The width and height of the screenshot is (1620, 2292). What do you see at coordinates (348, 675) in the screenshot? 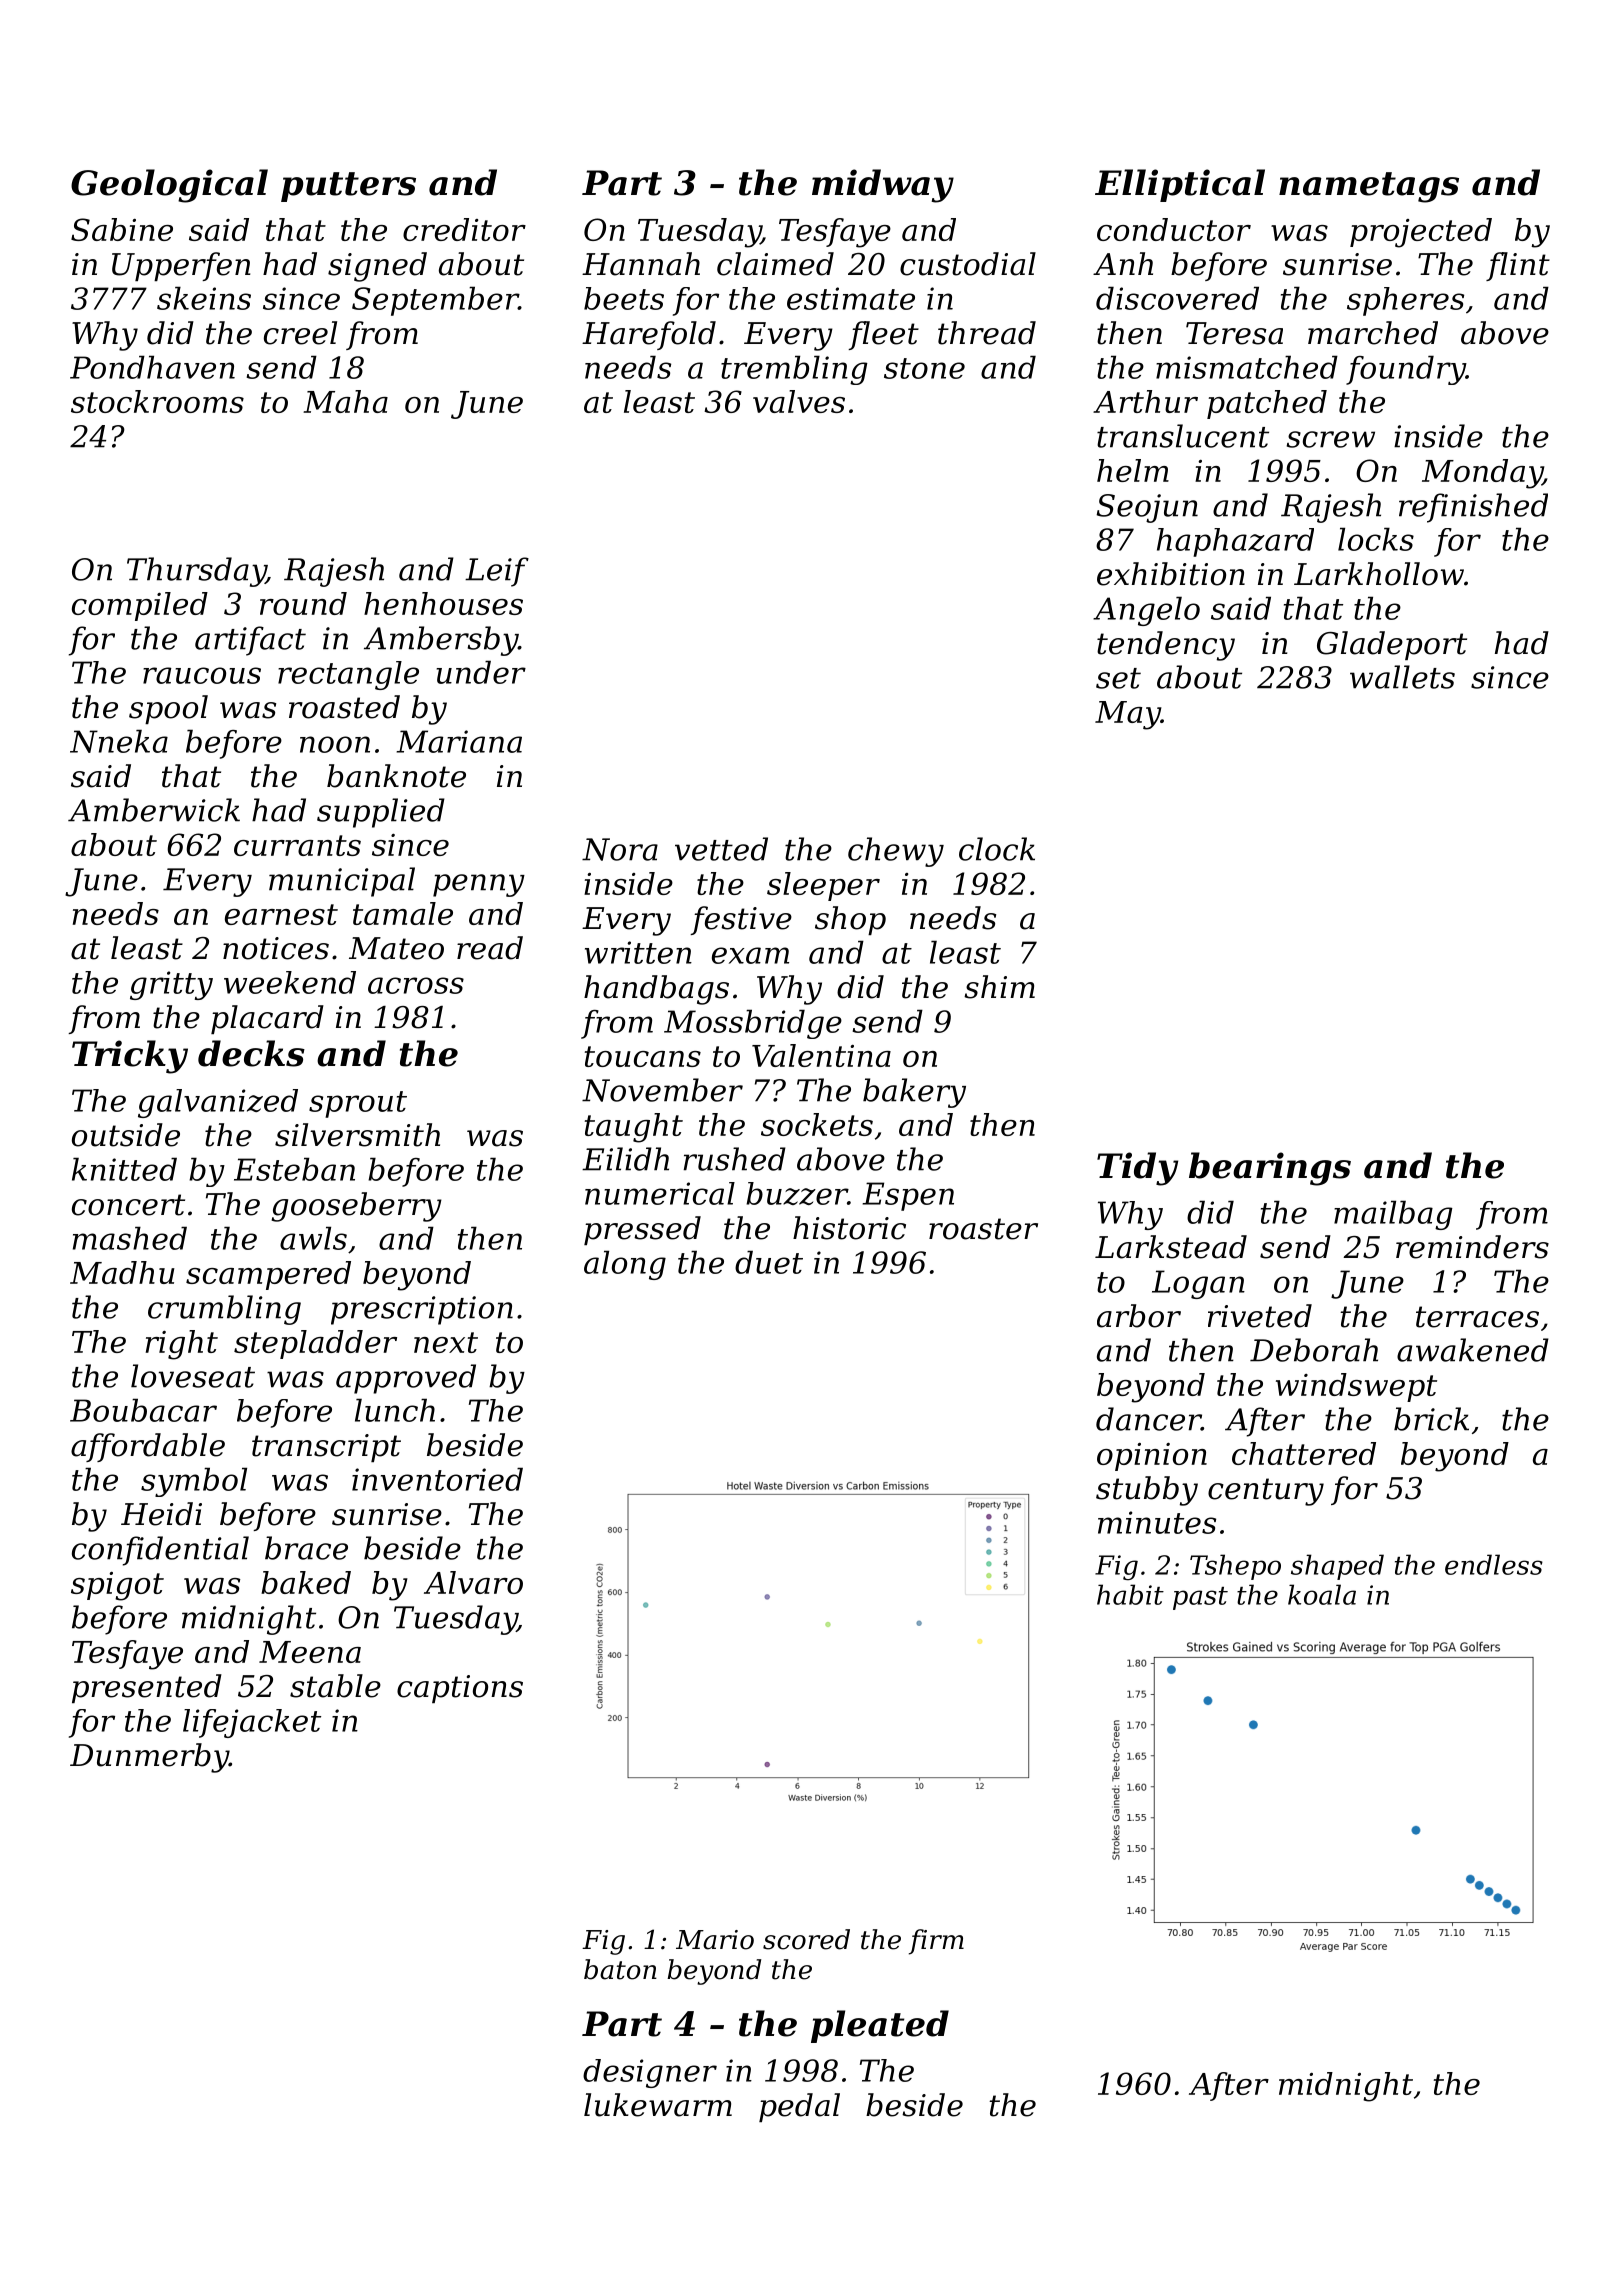
I see `rectangle` at bounding box center [348, 675].
